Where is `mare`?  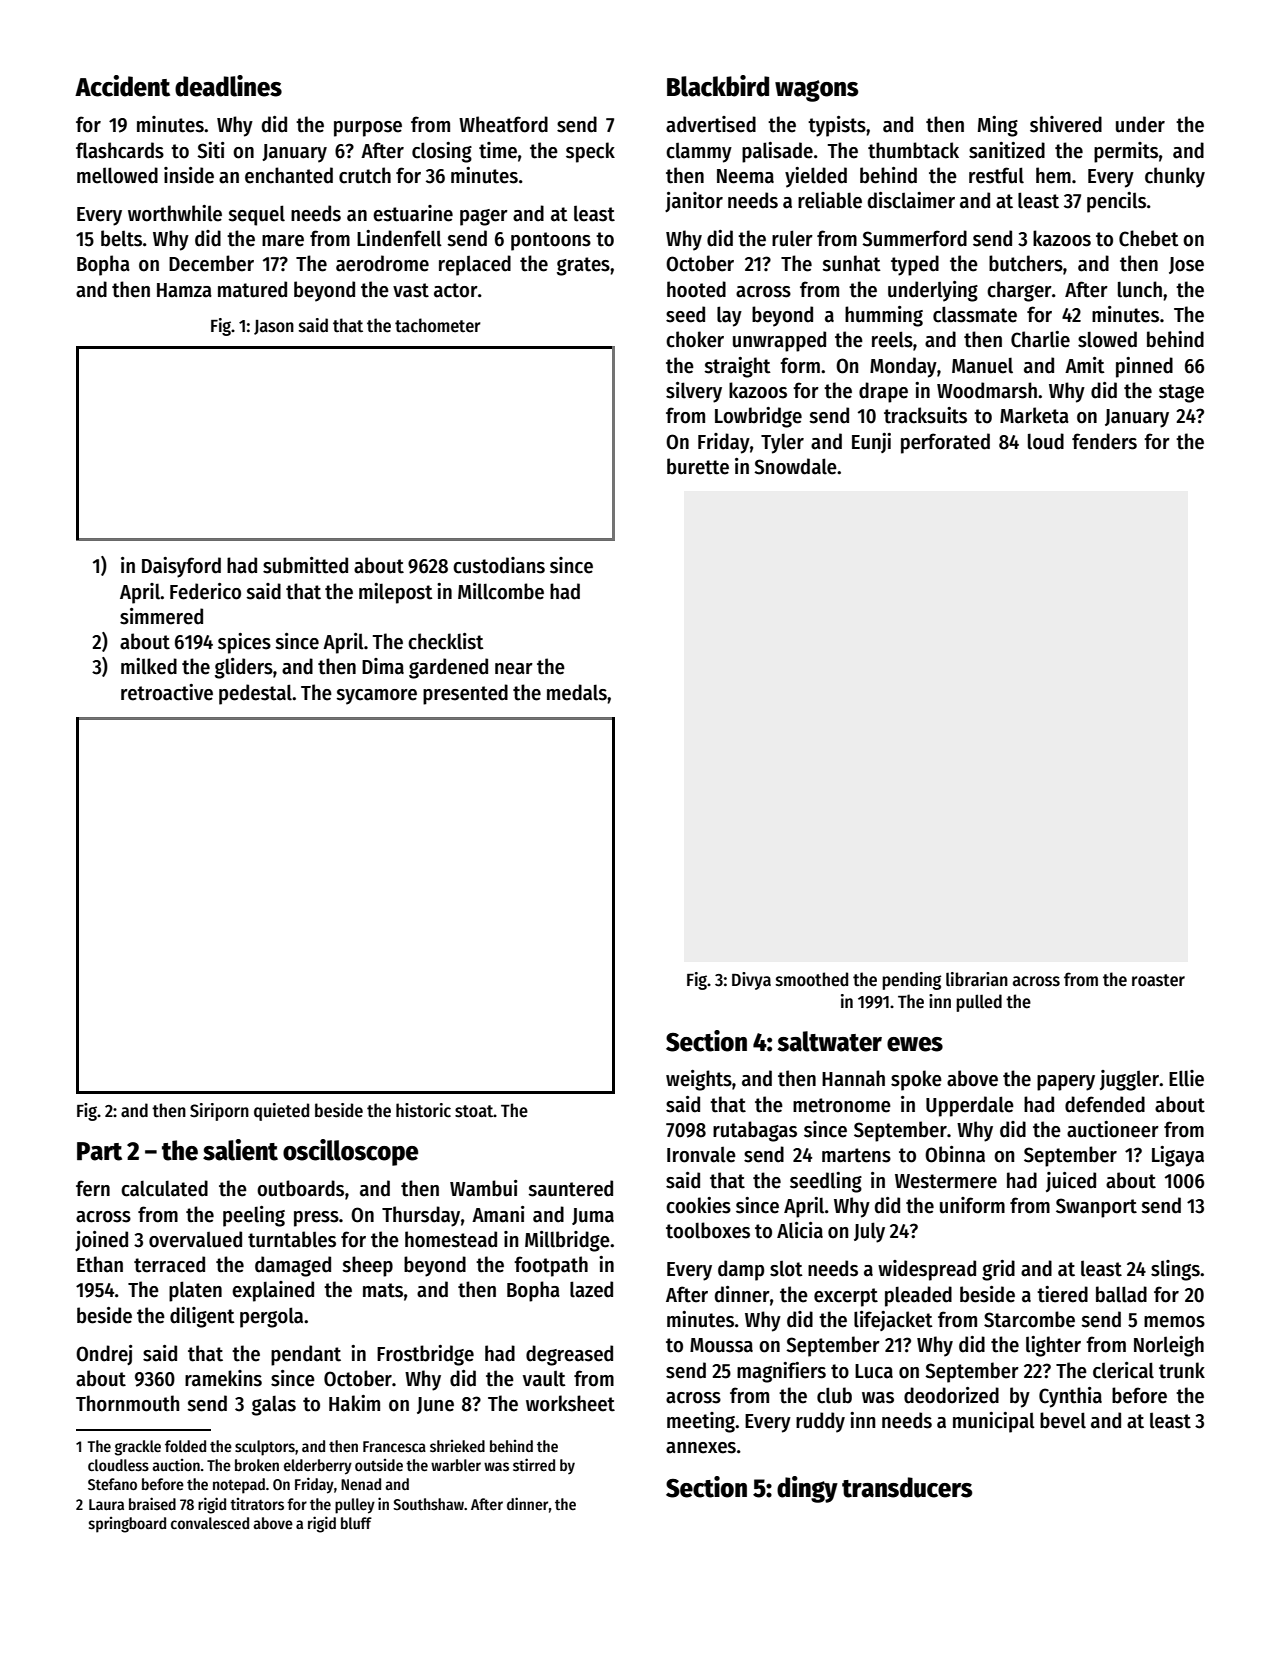 mare is located at coordinates (283, 241).
